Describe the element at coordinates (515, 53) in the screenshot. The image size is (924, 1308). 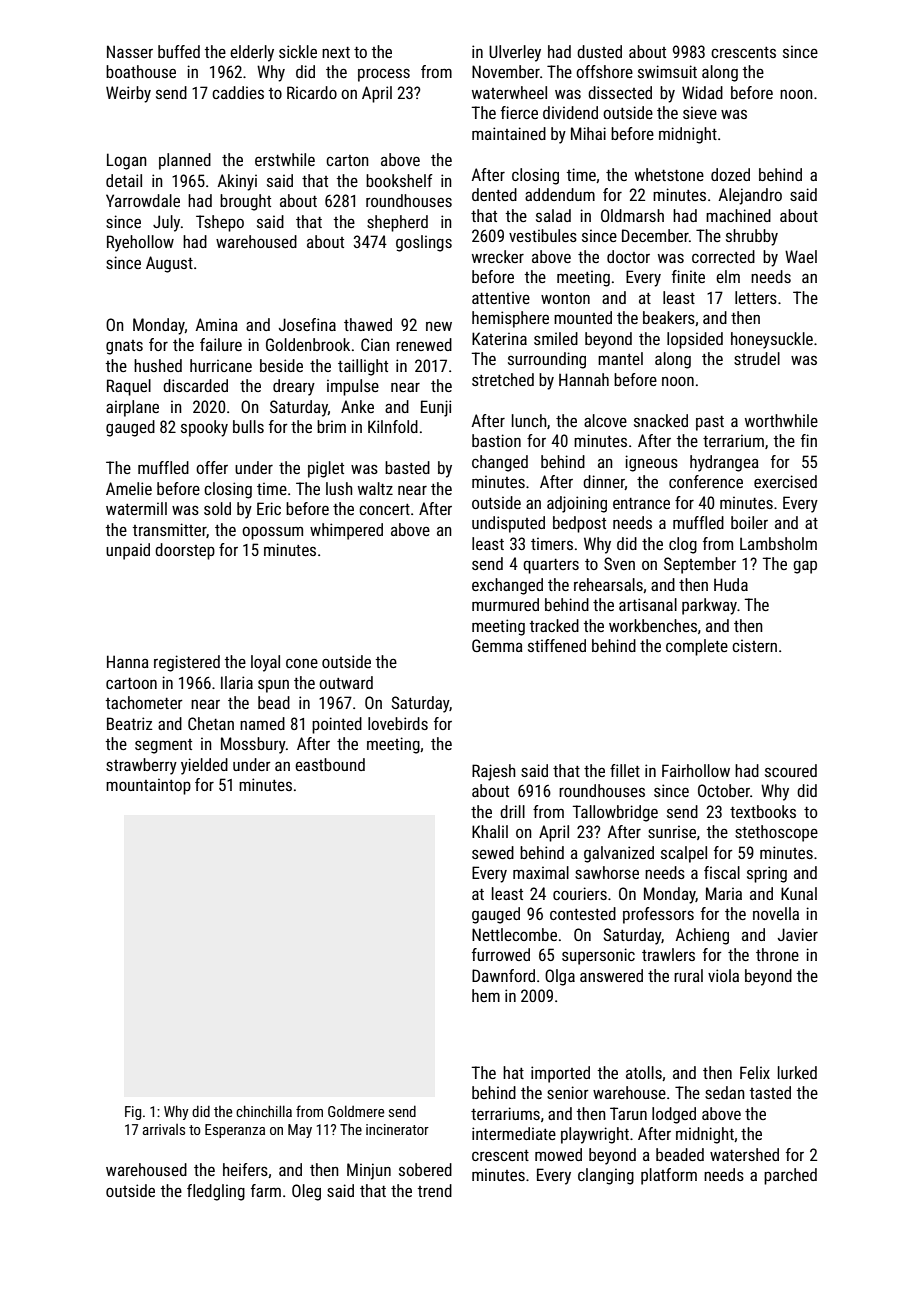
I see `Ulverley` at that location.
